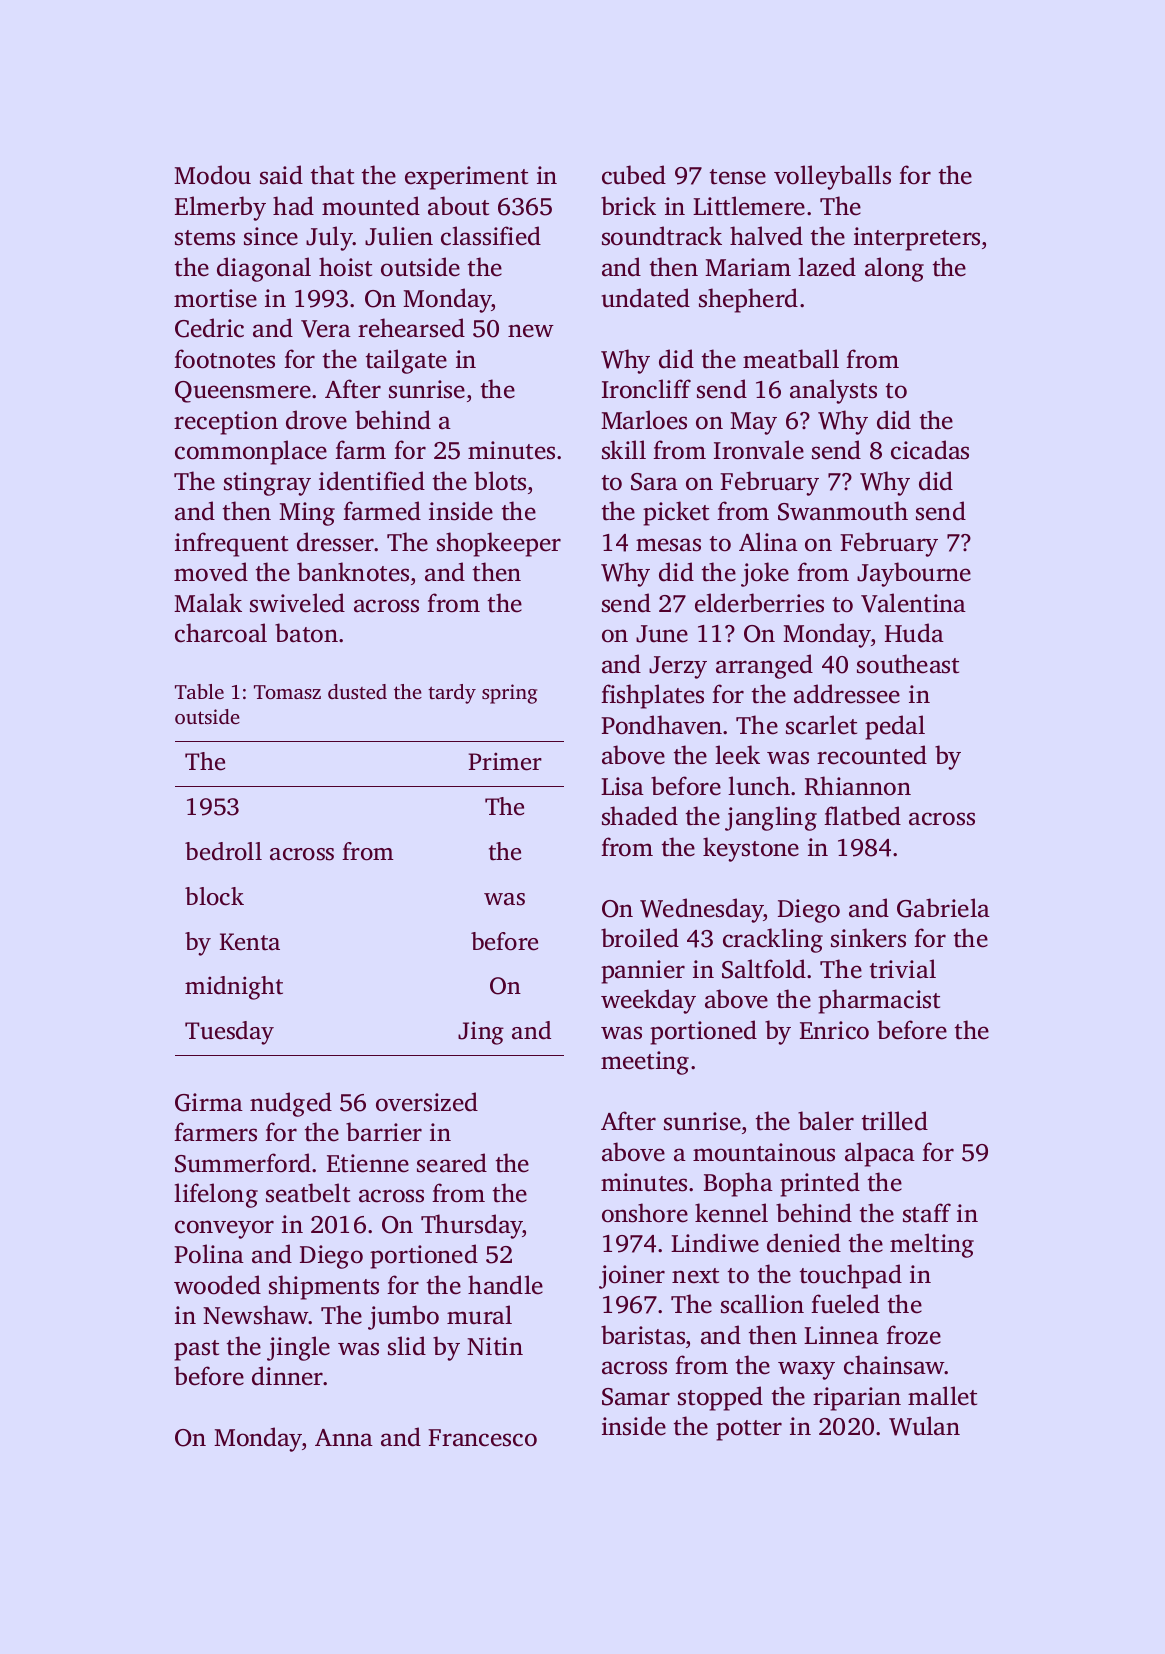  Describe the element at coordinates (205, 238) in the screenshot. I see `stems` at that location.
